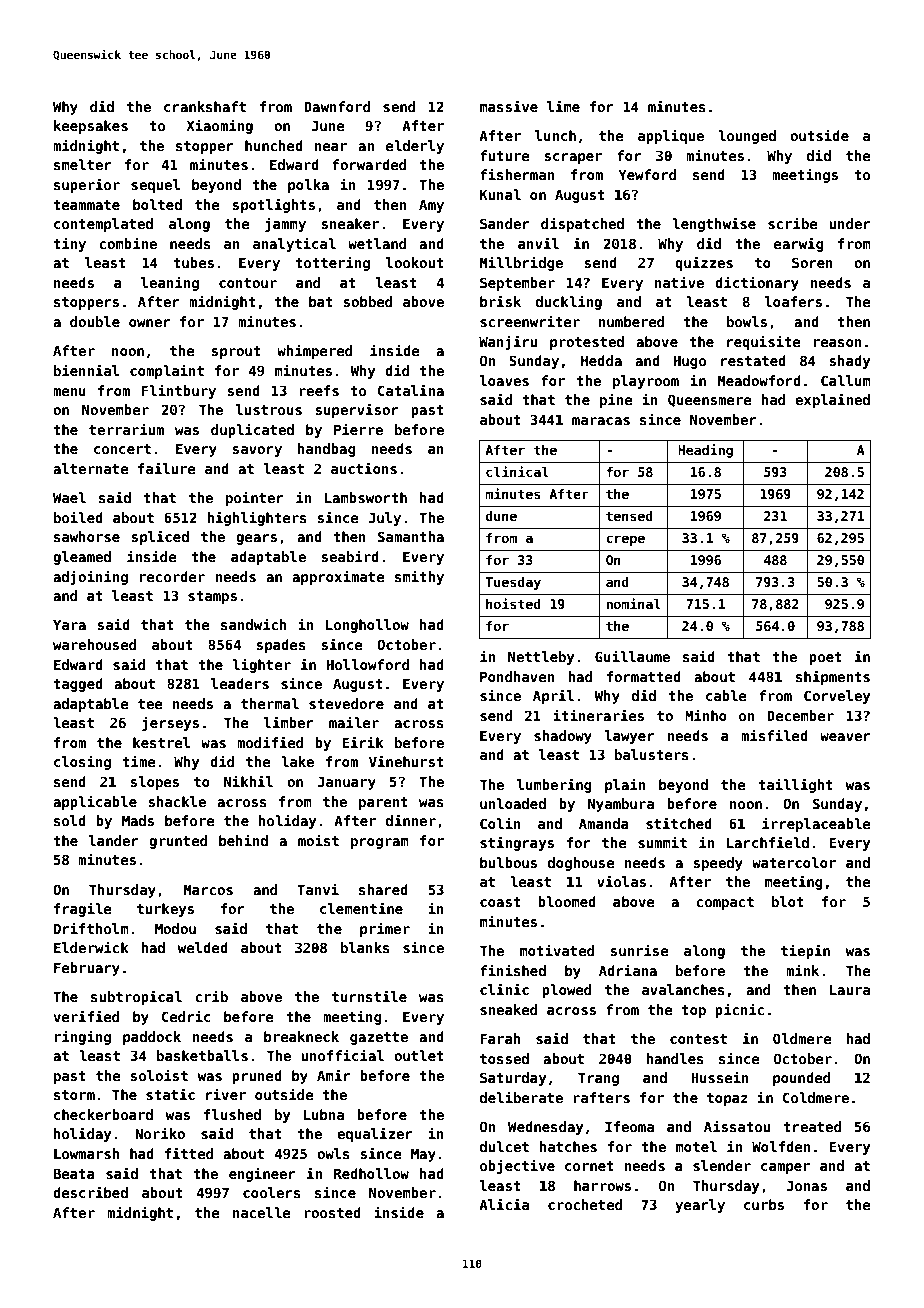 The height and width of the screenshot is (1308, 924). Describe the element at coordinates (170, 283) in the screenshot. I see `leaning` at that location.
